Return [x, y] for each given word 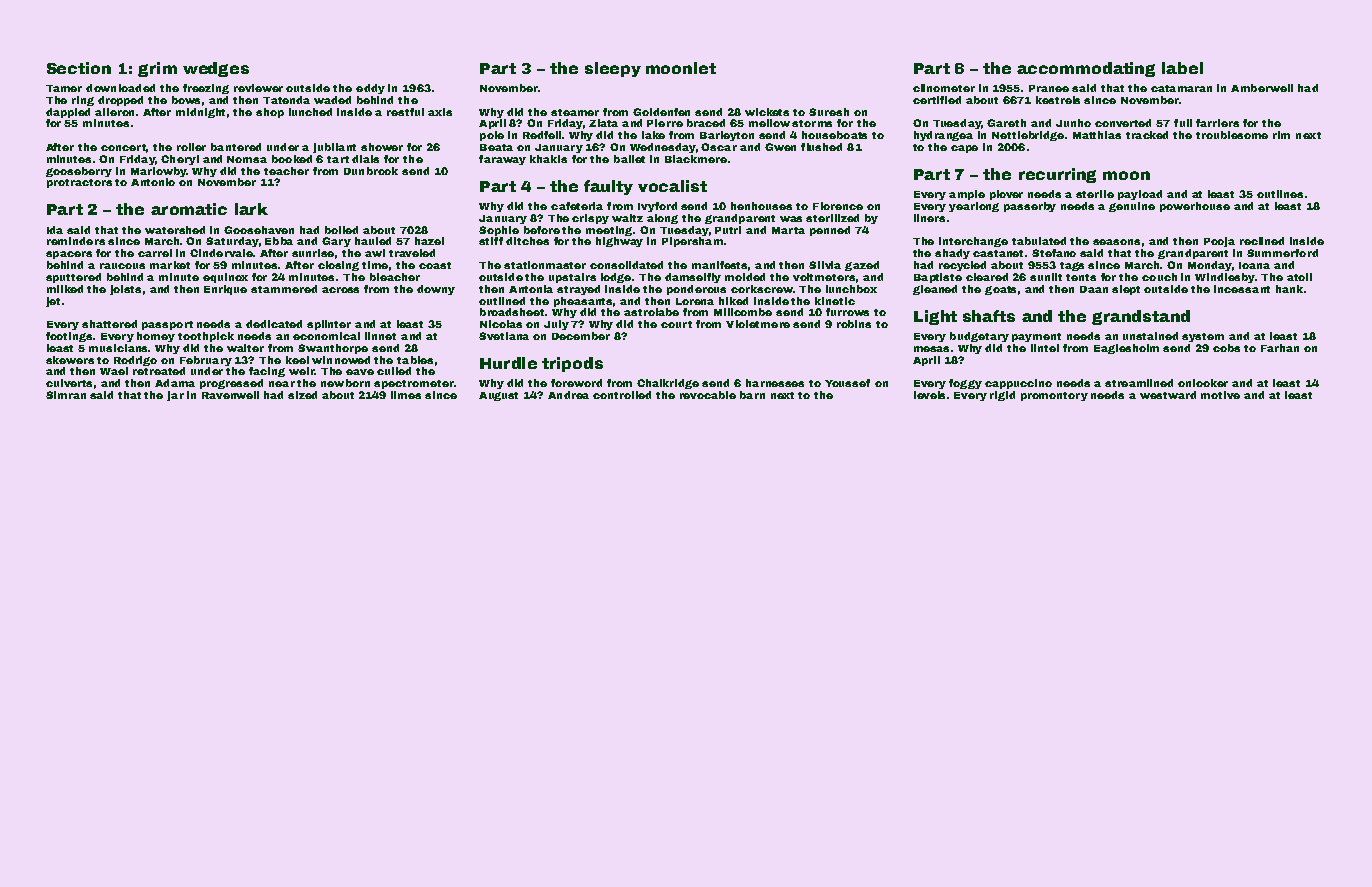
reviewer [258, 88]
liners [929, 218]
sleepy [613, 69]
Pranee [1049, 88]
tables [415, 360]
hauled [373, 241]
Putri [728, 230]
